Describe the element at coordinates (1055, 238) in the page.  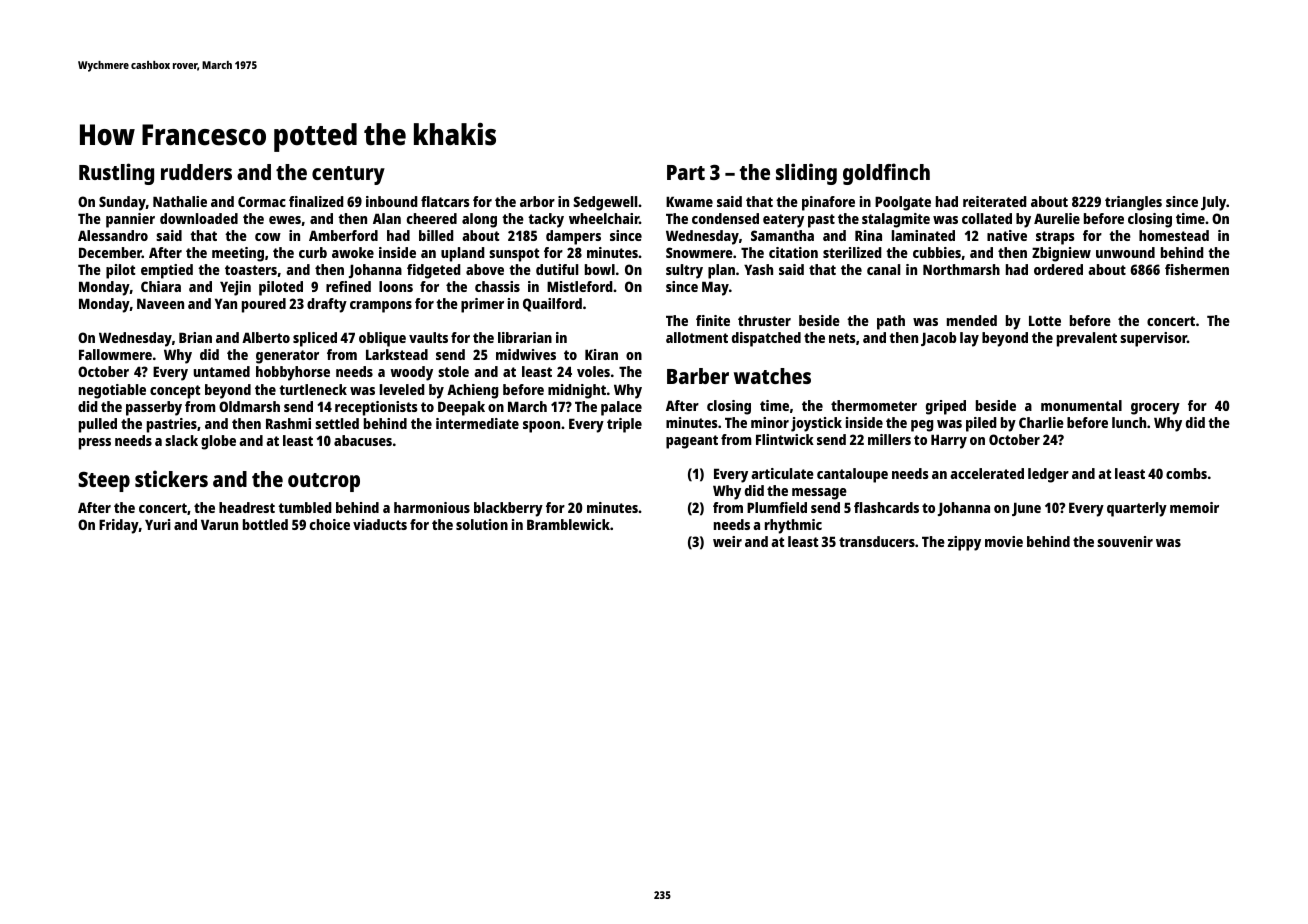
I see `straps` at that location.
